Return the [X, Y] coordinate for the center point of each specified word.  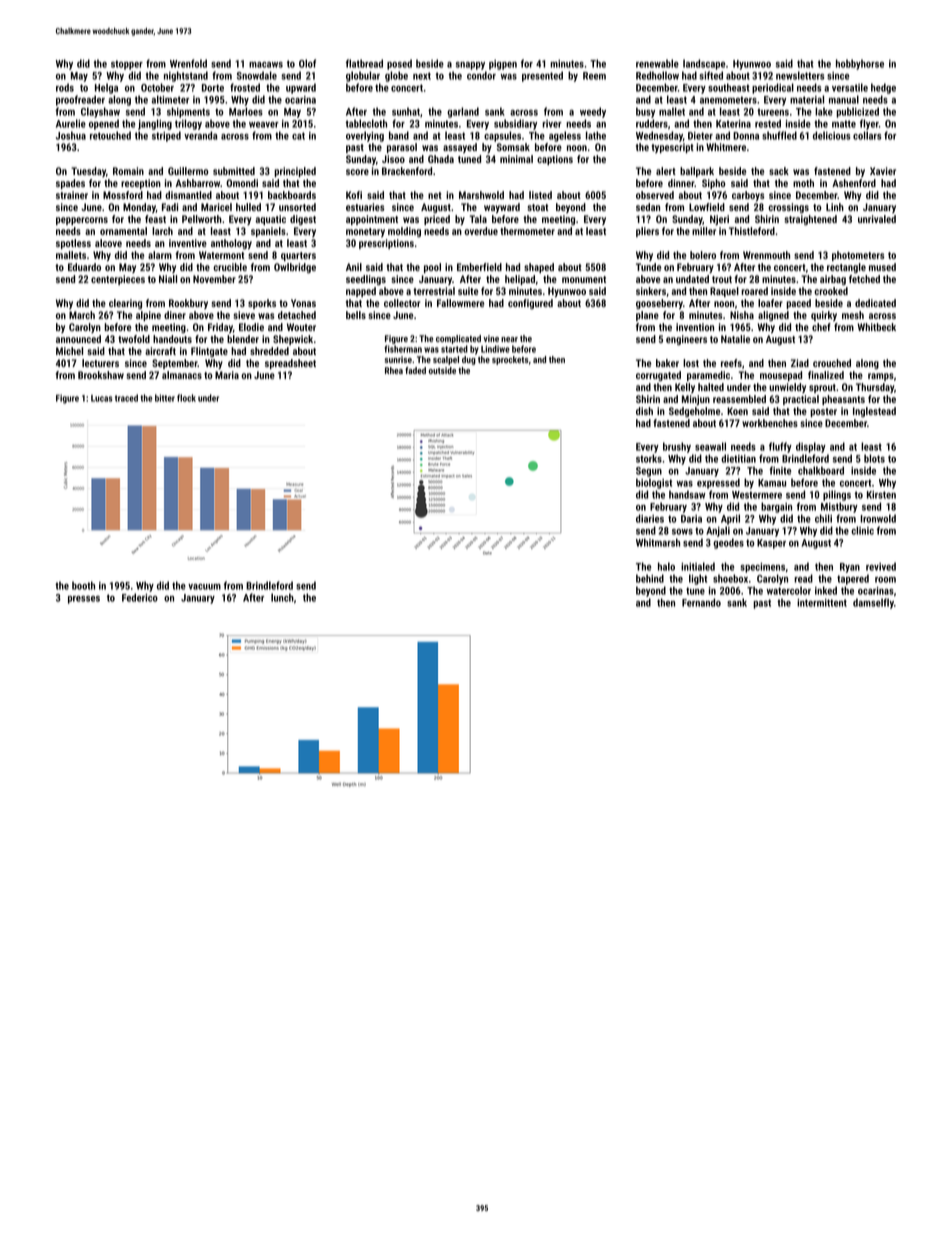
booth [83, 585]
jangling [155, 124]
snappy [470, 66]
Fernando [701, 602]
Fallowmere [460, 303]
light [698, 579]
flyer [869, 124]
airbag [833, 280]
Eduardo [84, 267]
